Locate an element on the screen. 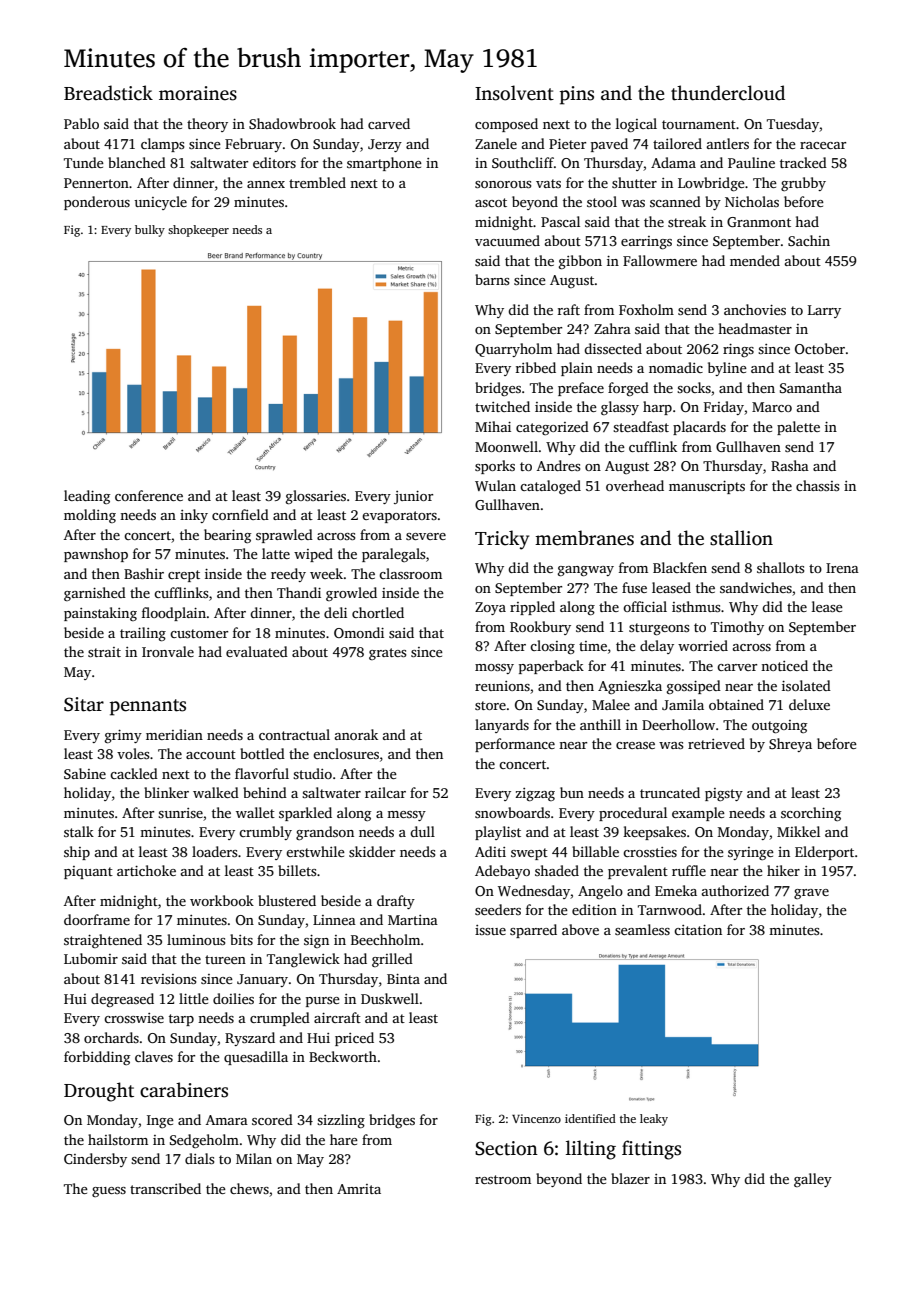  pins is located at coordinates (577, 95).
